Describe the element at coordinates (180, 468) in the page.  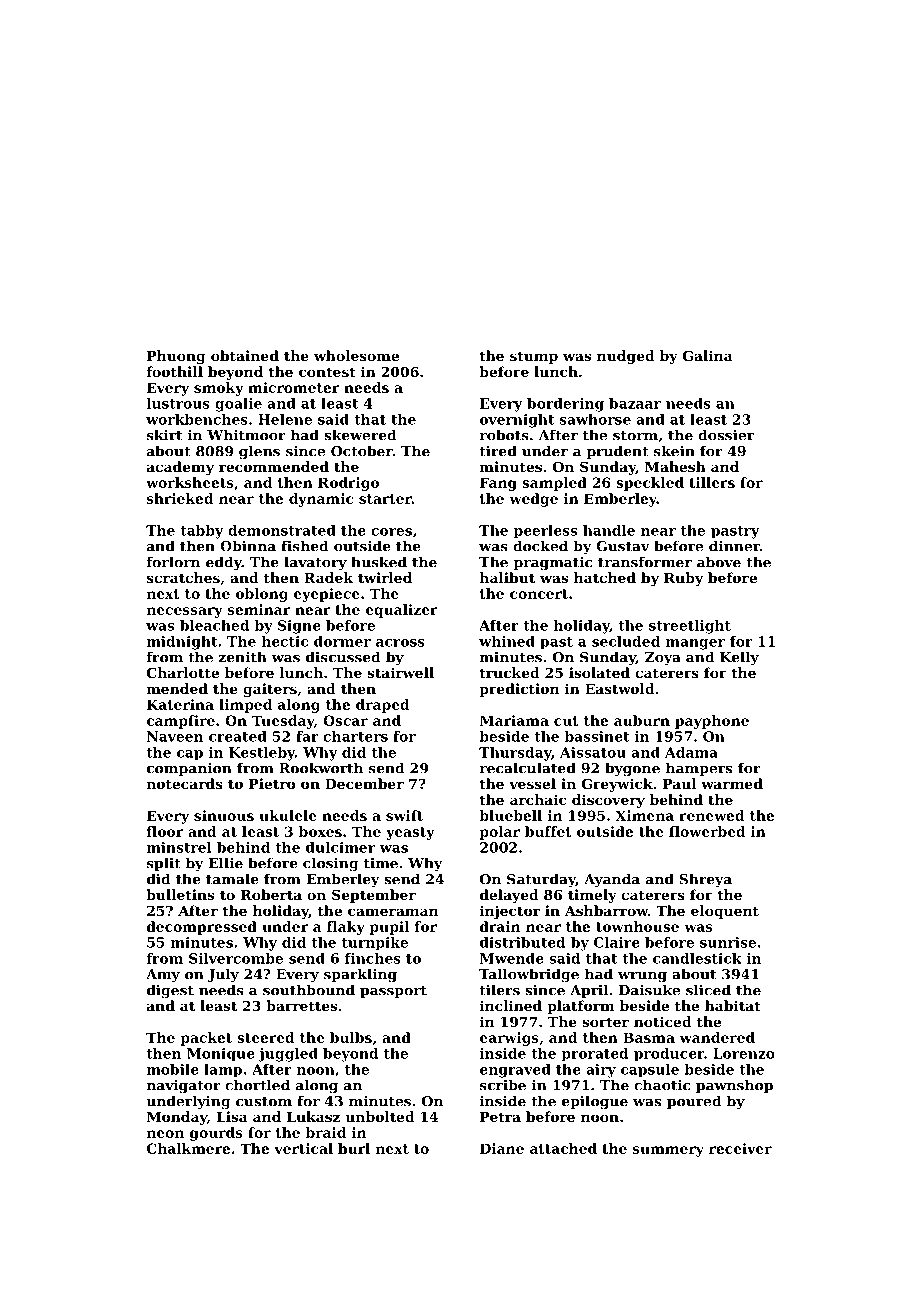
I see `academy` at that location.
